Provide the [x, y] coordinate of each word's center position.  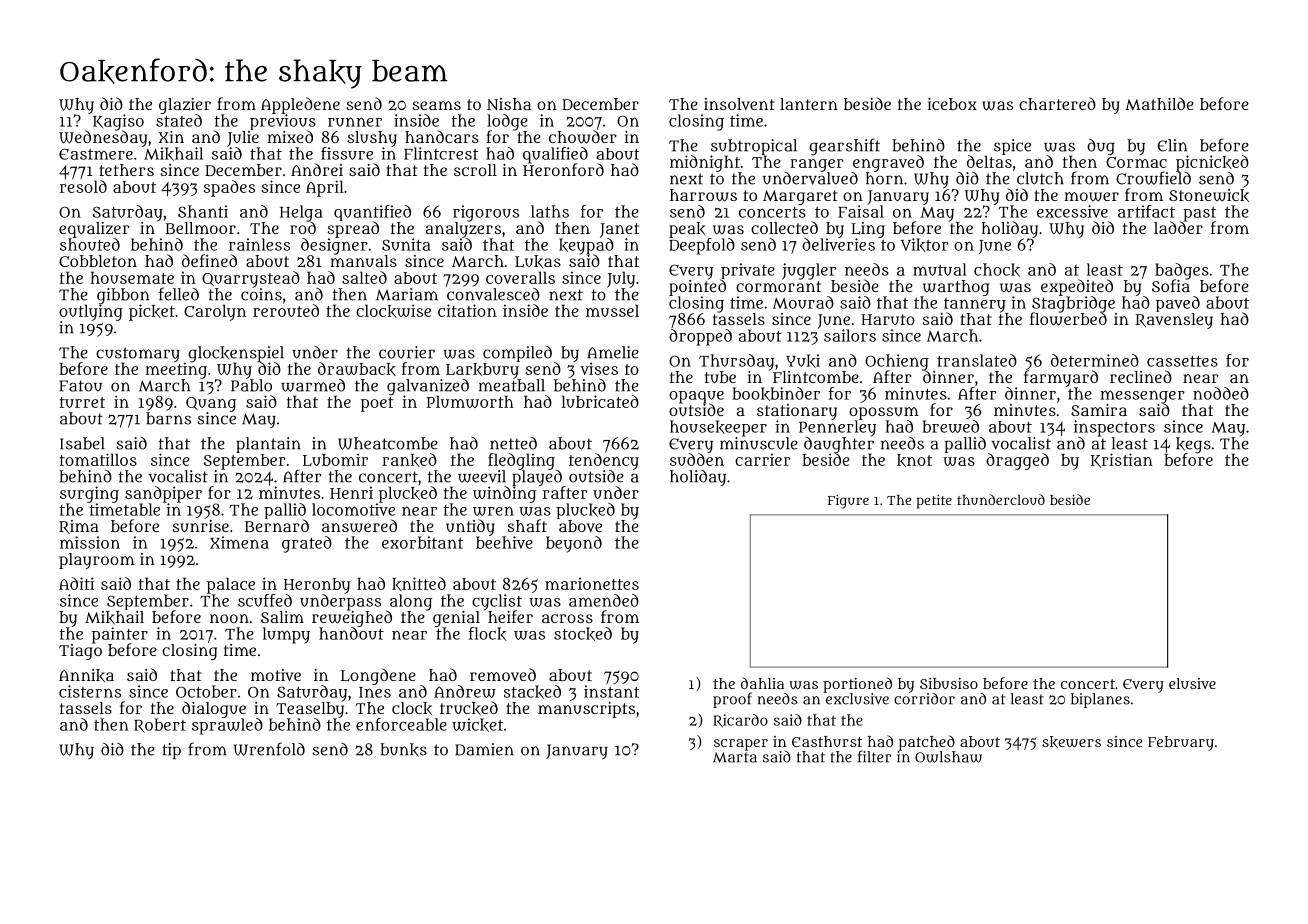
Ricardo [740, 721]
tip [171, 751]
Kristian [1122, 460]
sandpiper [163, 494]
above [580, 526]
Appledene [300, 105]
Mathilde [1159, 103]
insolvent [739, 104]
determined [1095, 360]
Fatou [80, 386]
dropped [700, 337]
